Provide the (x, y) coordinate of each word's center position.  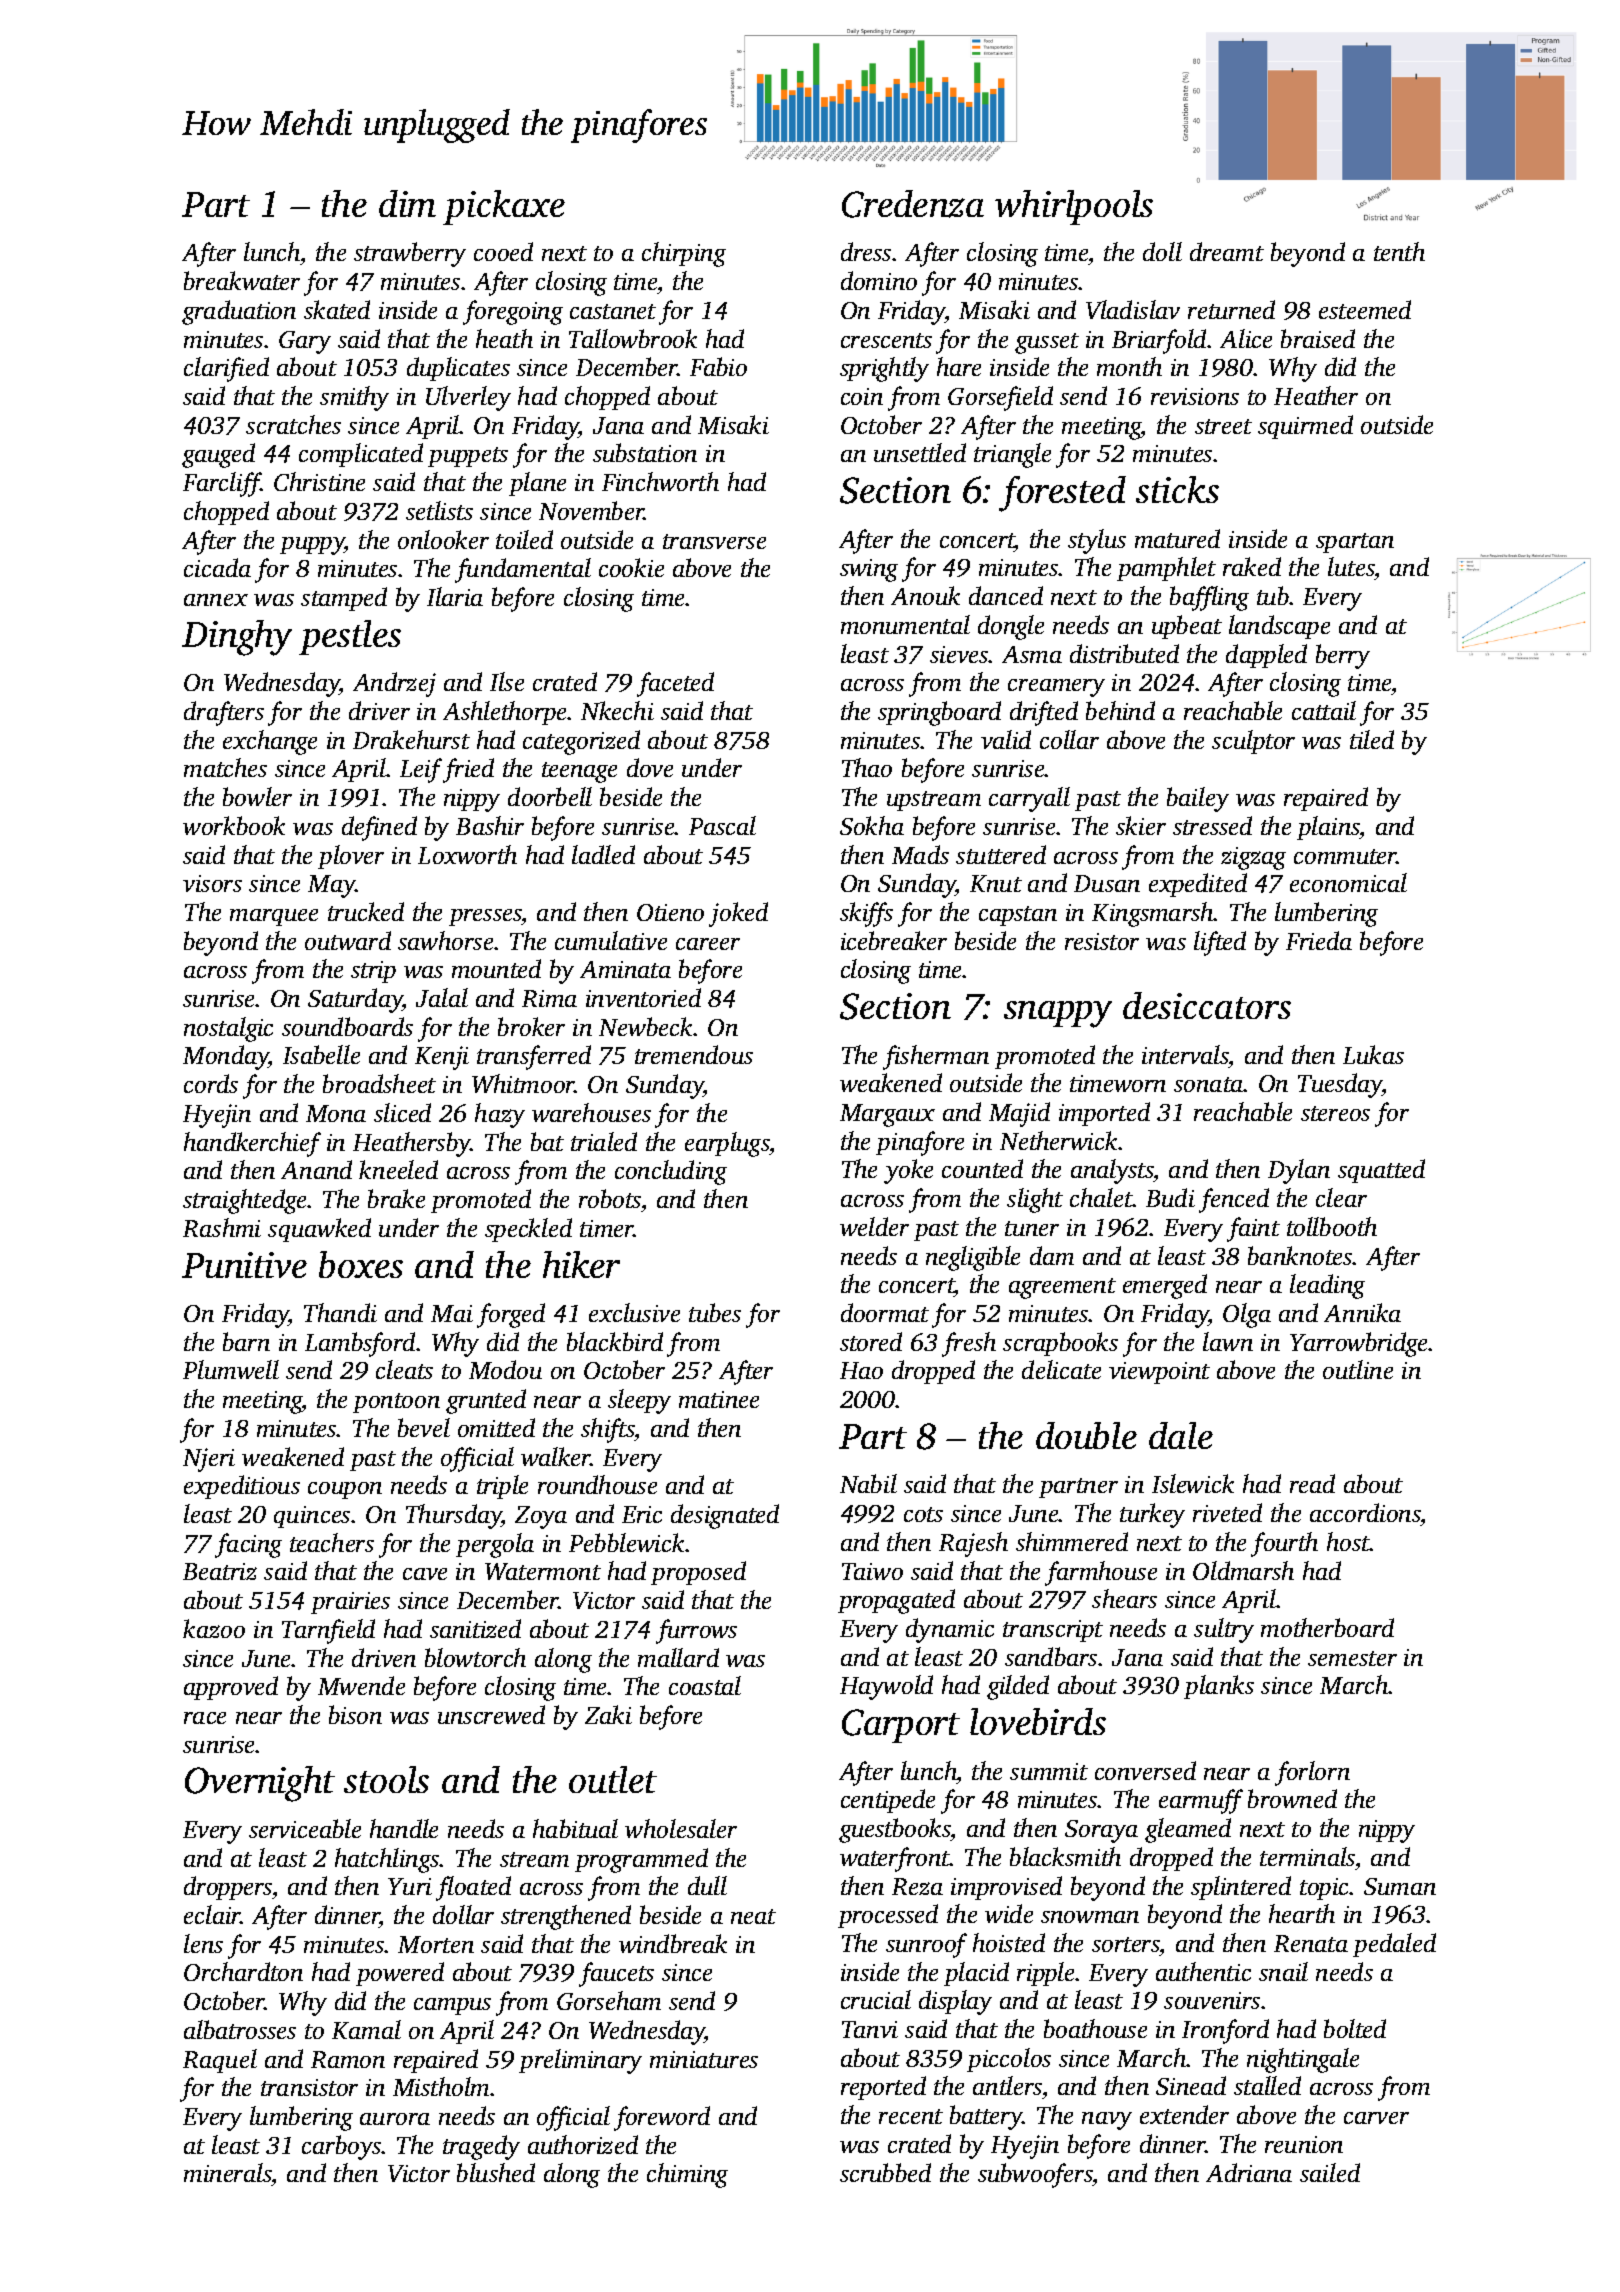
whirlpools (1074, 207)
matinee (719, 1399)
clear (1341, 1197)
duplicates (458, 369)
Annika (1362, 1312)
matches (225, 767)
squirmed (1305, 427)
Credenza (913, 204)
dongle (1011, 627)
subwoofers (1035, 2175)
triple (502, 1487)
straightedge (244, 1201)
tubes (715, 1312)
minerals (228, 2174)
